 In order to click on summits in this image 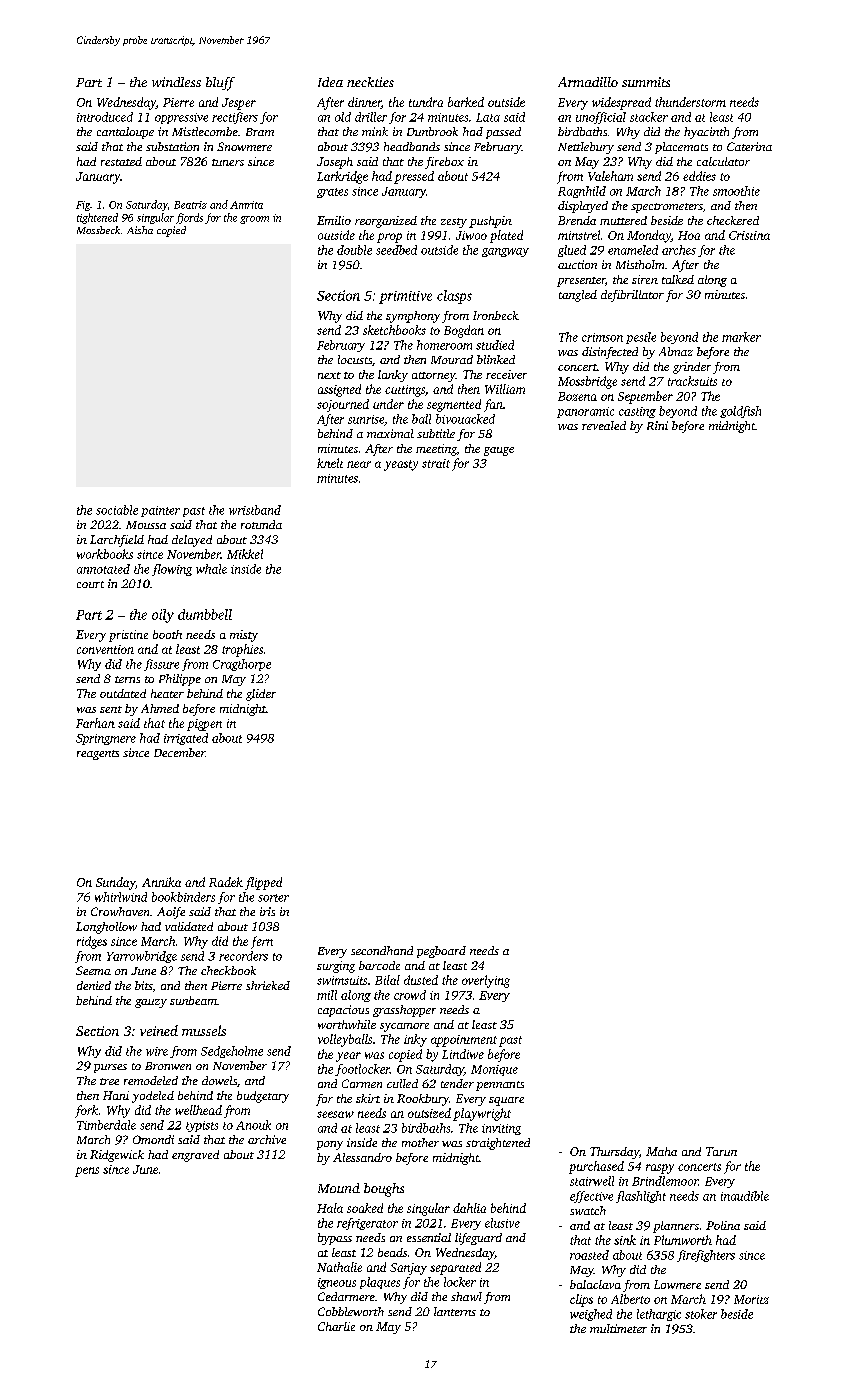, I will do `click(646, 82)`.
